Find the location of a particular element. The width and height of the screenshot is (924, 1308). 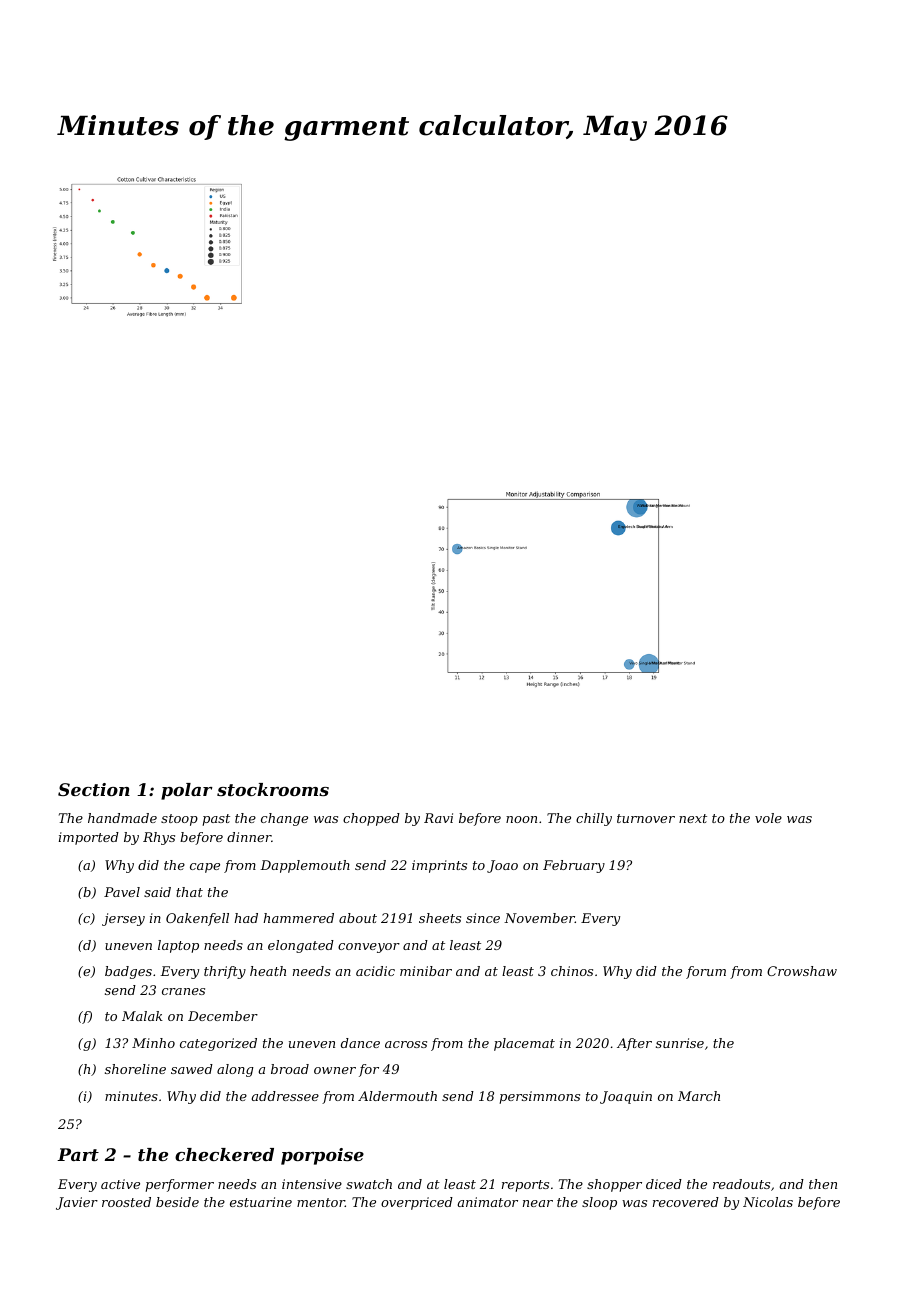

acidic is located at coordinates (375, 971).
